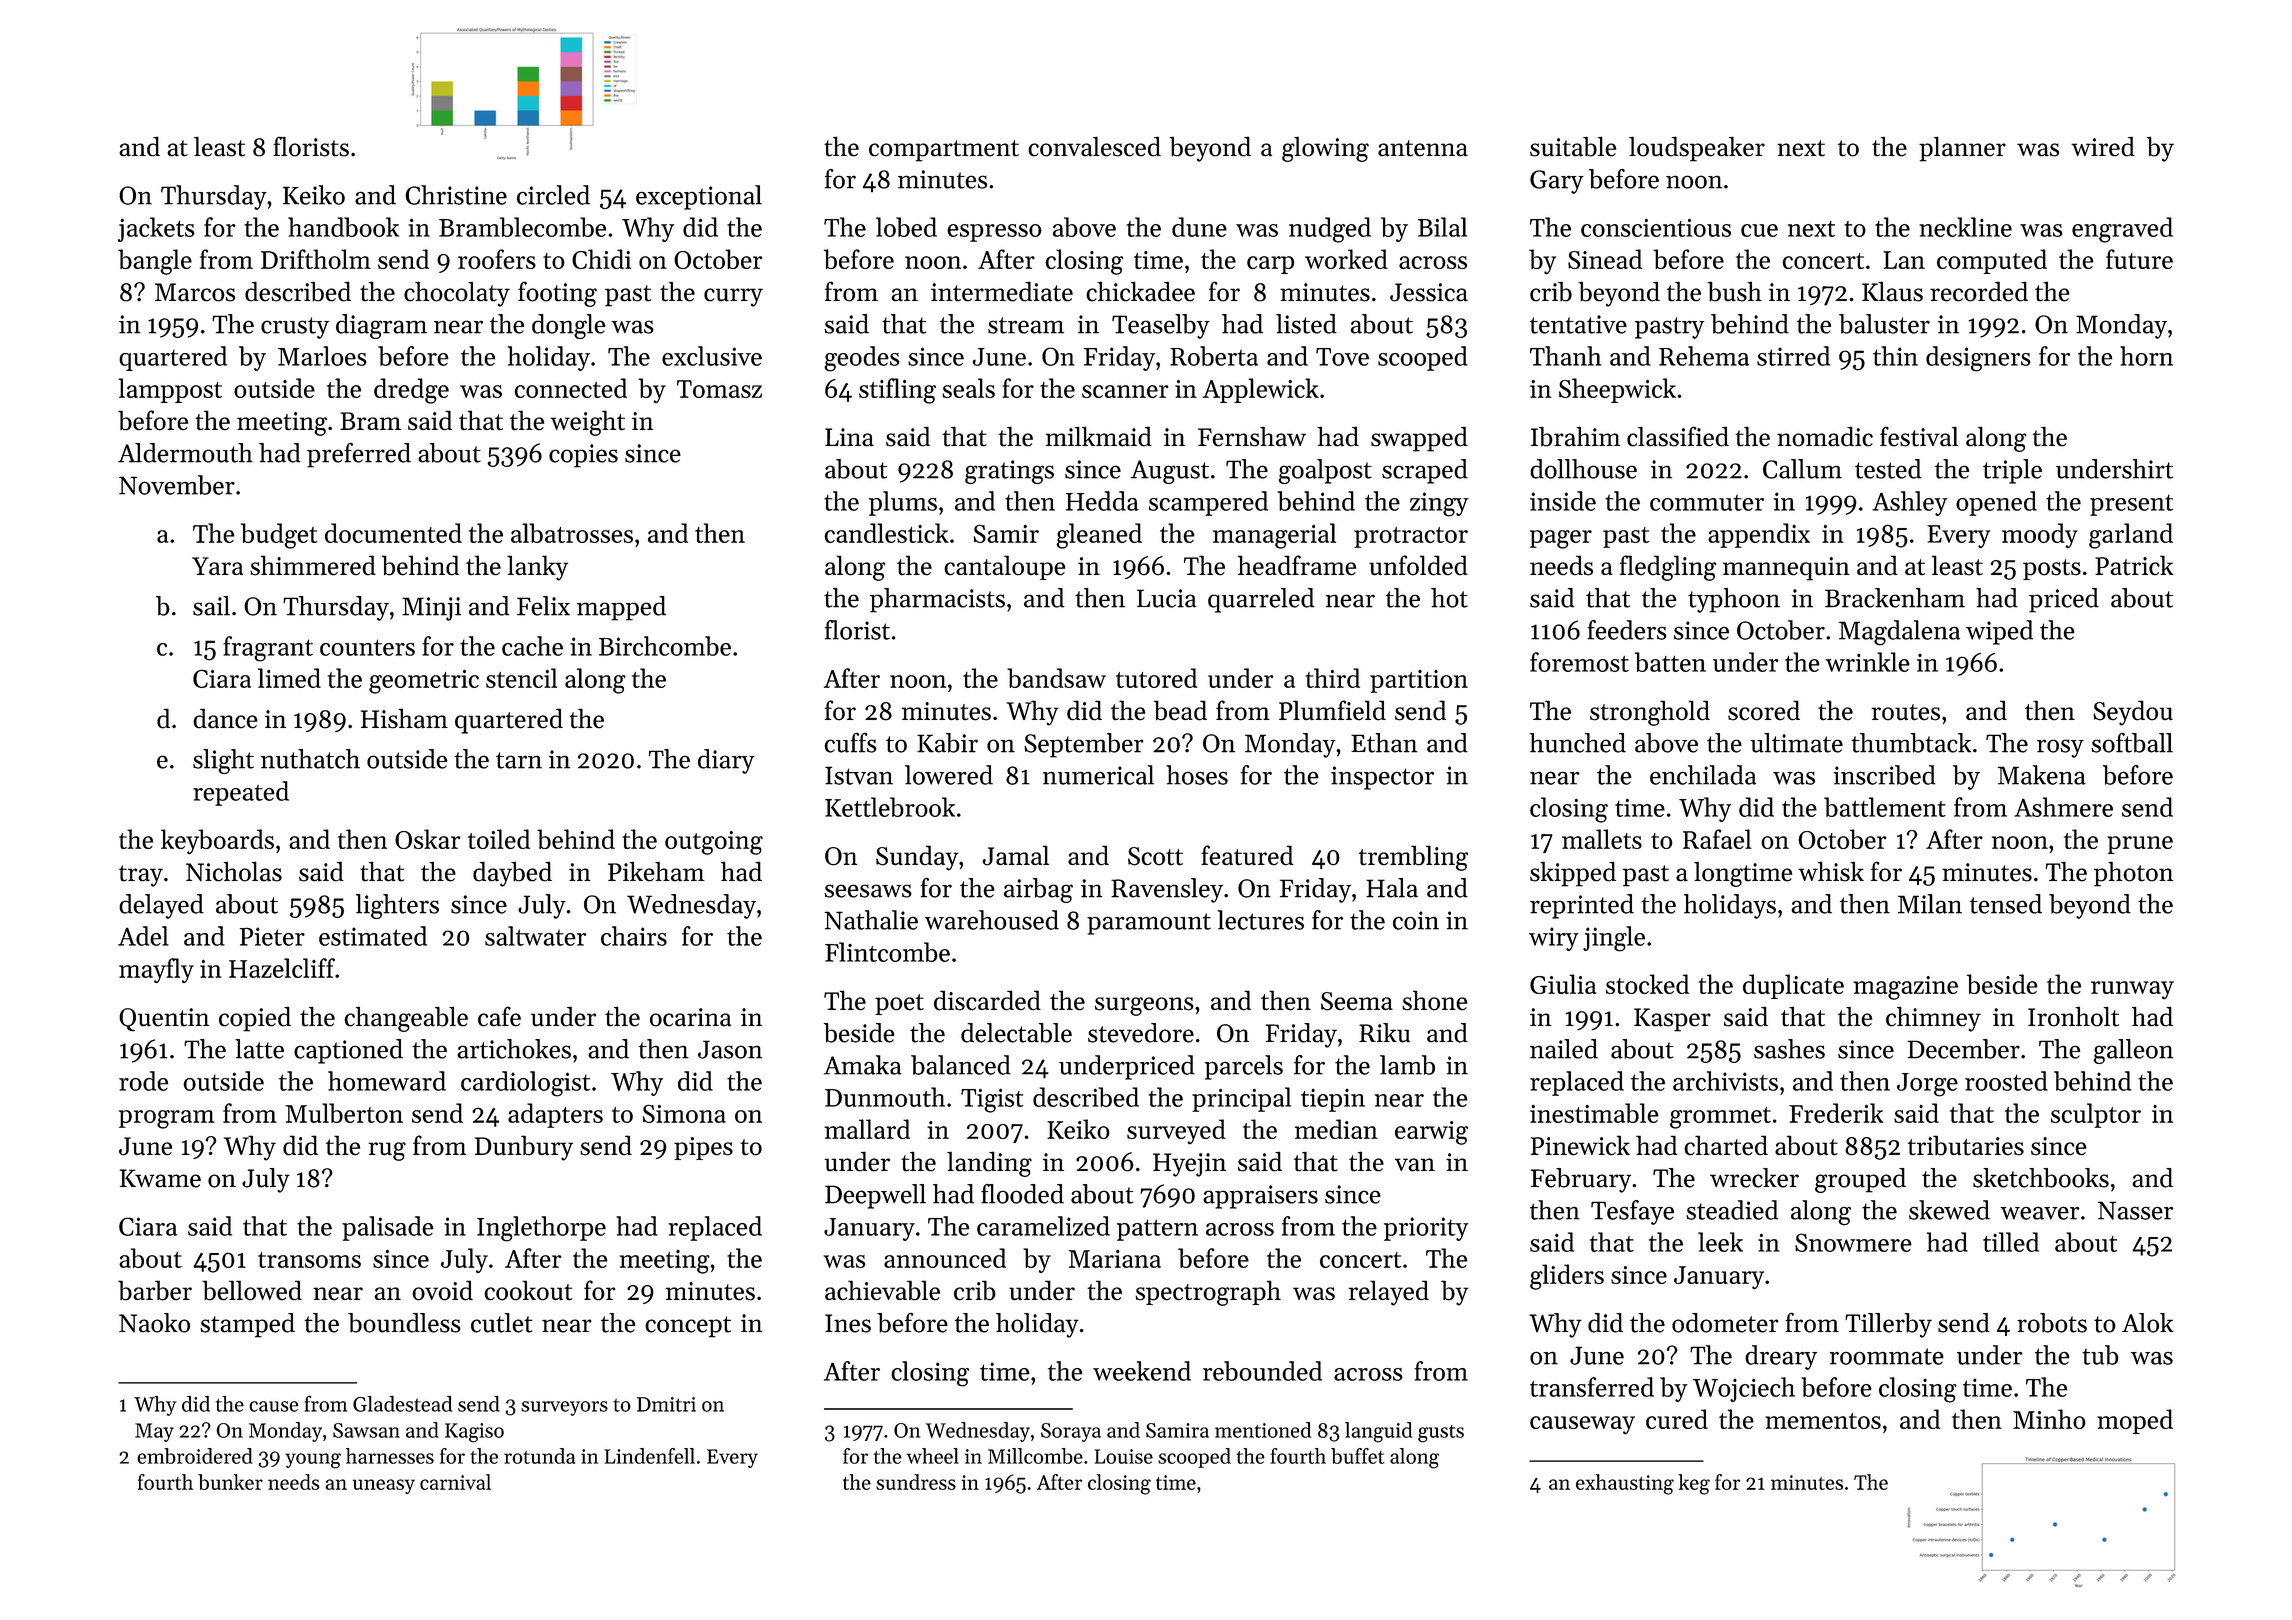  Describe the element at coordinates (1919, 436) in the screenshot. I see `festival` at that location.
